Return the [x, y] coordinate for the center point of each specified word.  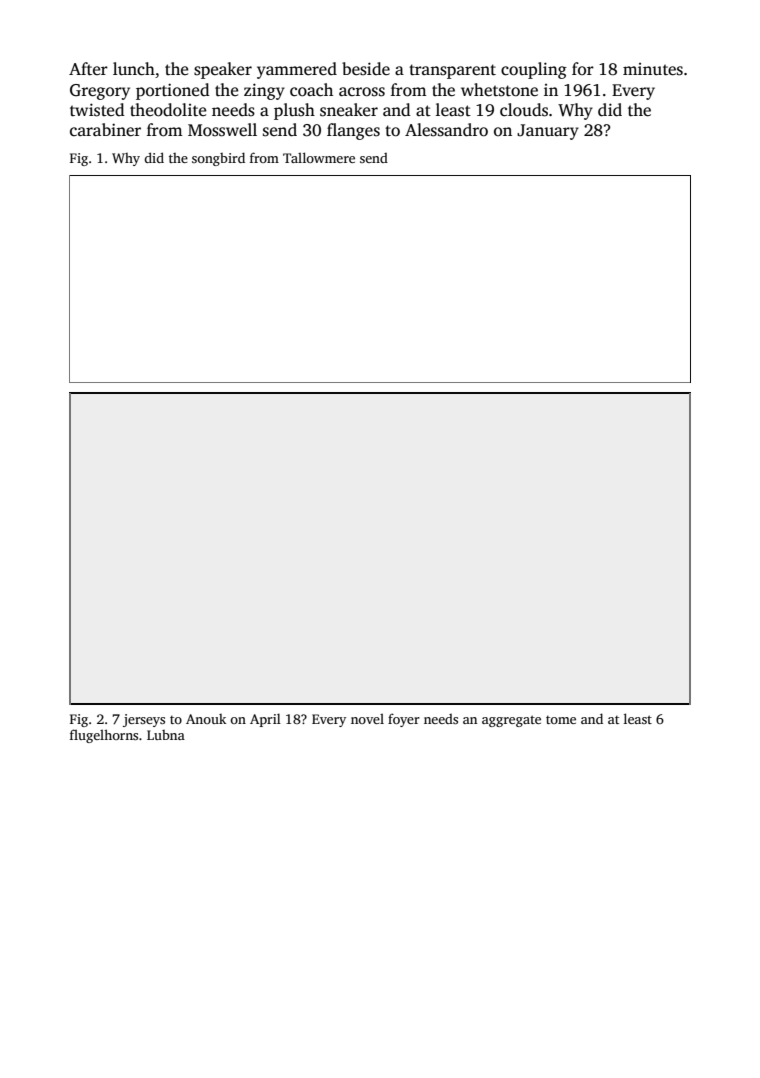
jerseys [144, 720]
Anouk [206, 719]
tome [561, 720]
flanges [353, 131]
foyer [404, 720]
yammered [297, 70]
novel [367, 718]
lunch [134, 69]
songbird [218, 159]
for [583, 68]
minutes [653, 69]
